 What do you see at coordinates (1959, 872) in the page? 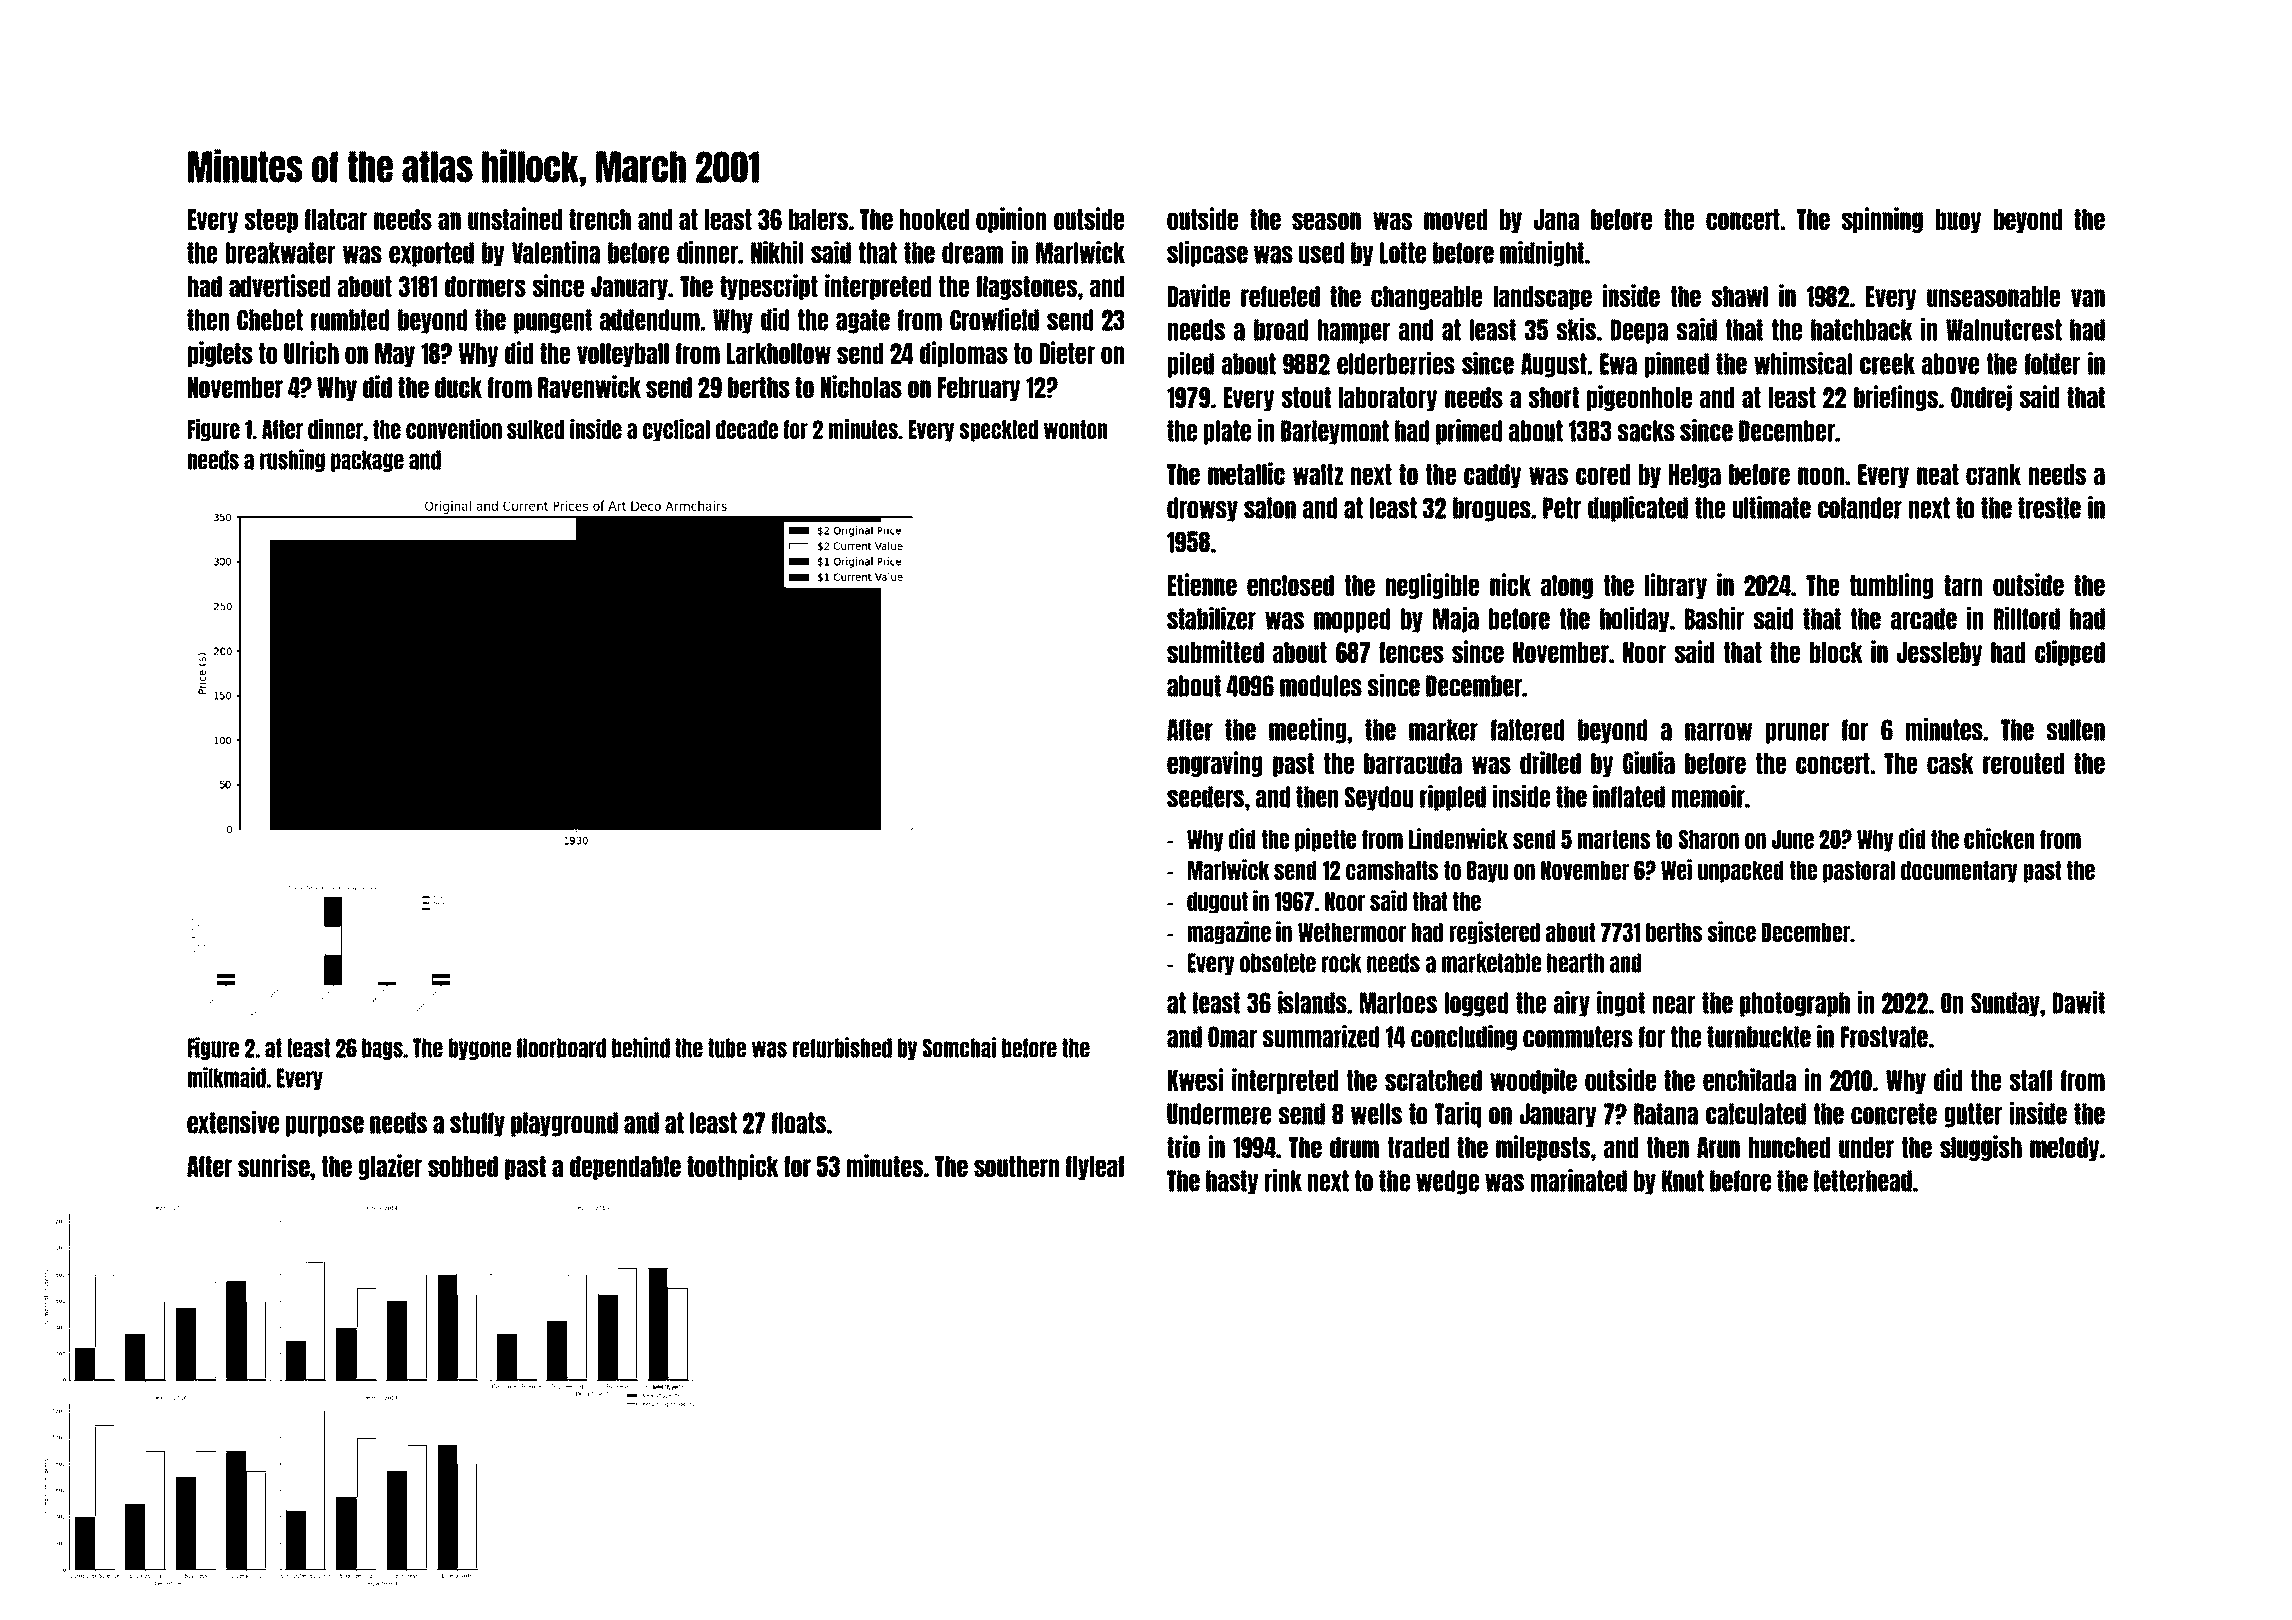
I see `documentary` at bounding box center [1959, 872].
